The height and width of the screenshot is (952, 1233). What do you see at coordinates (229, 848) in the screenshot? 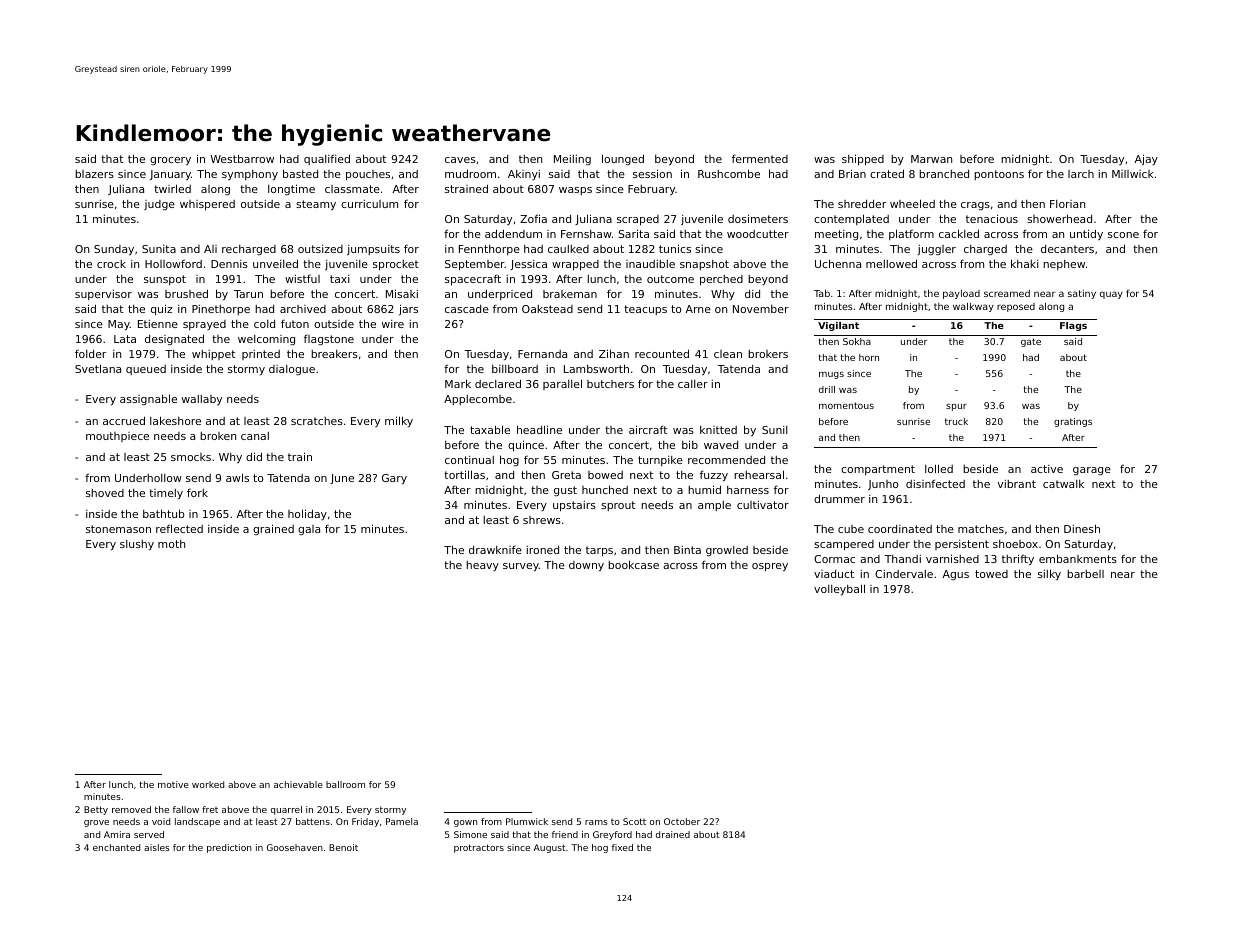
I see `prediction` at bounding box center [229, 848].
